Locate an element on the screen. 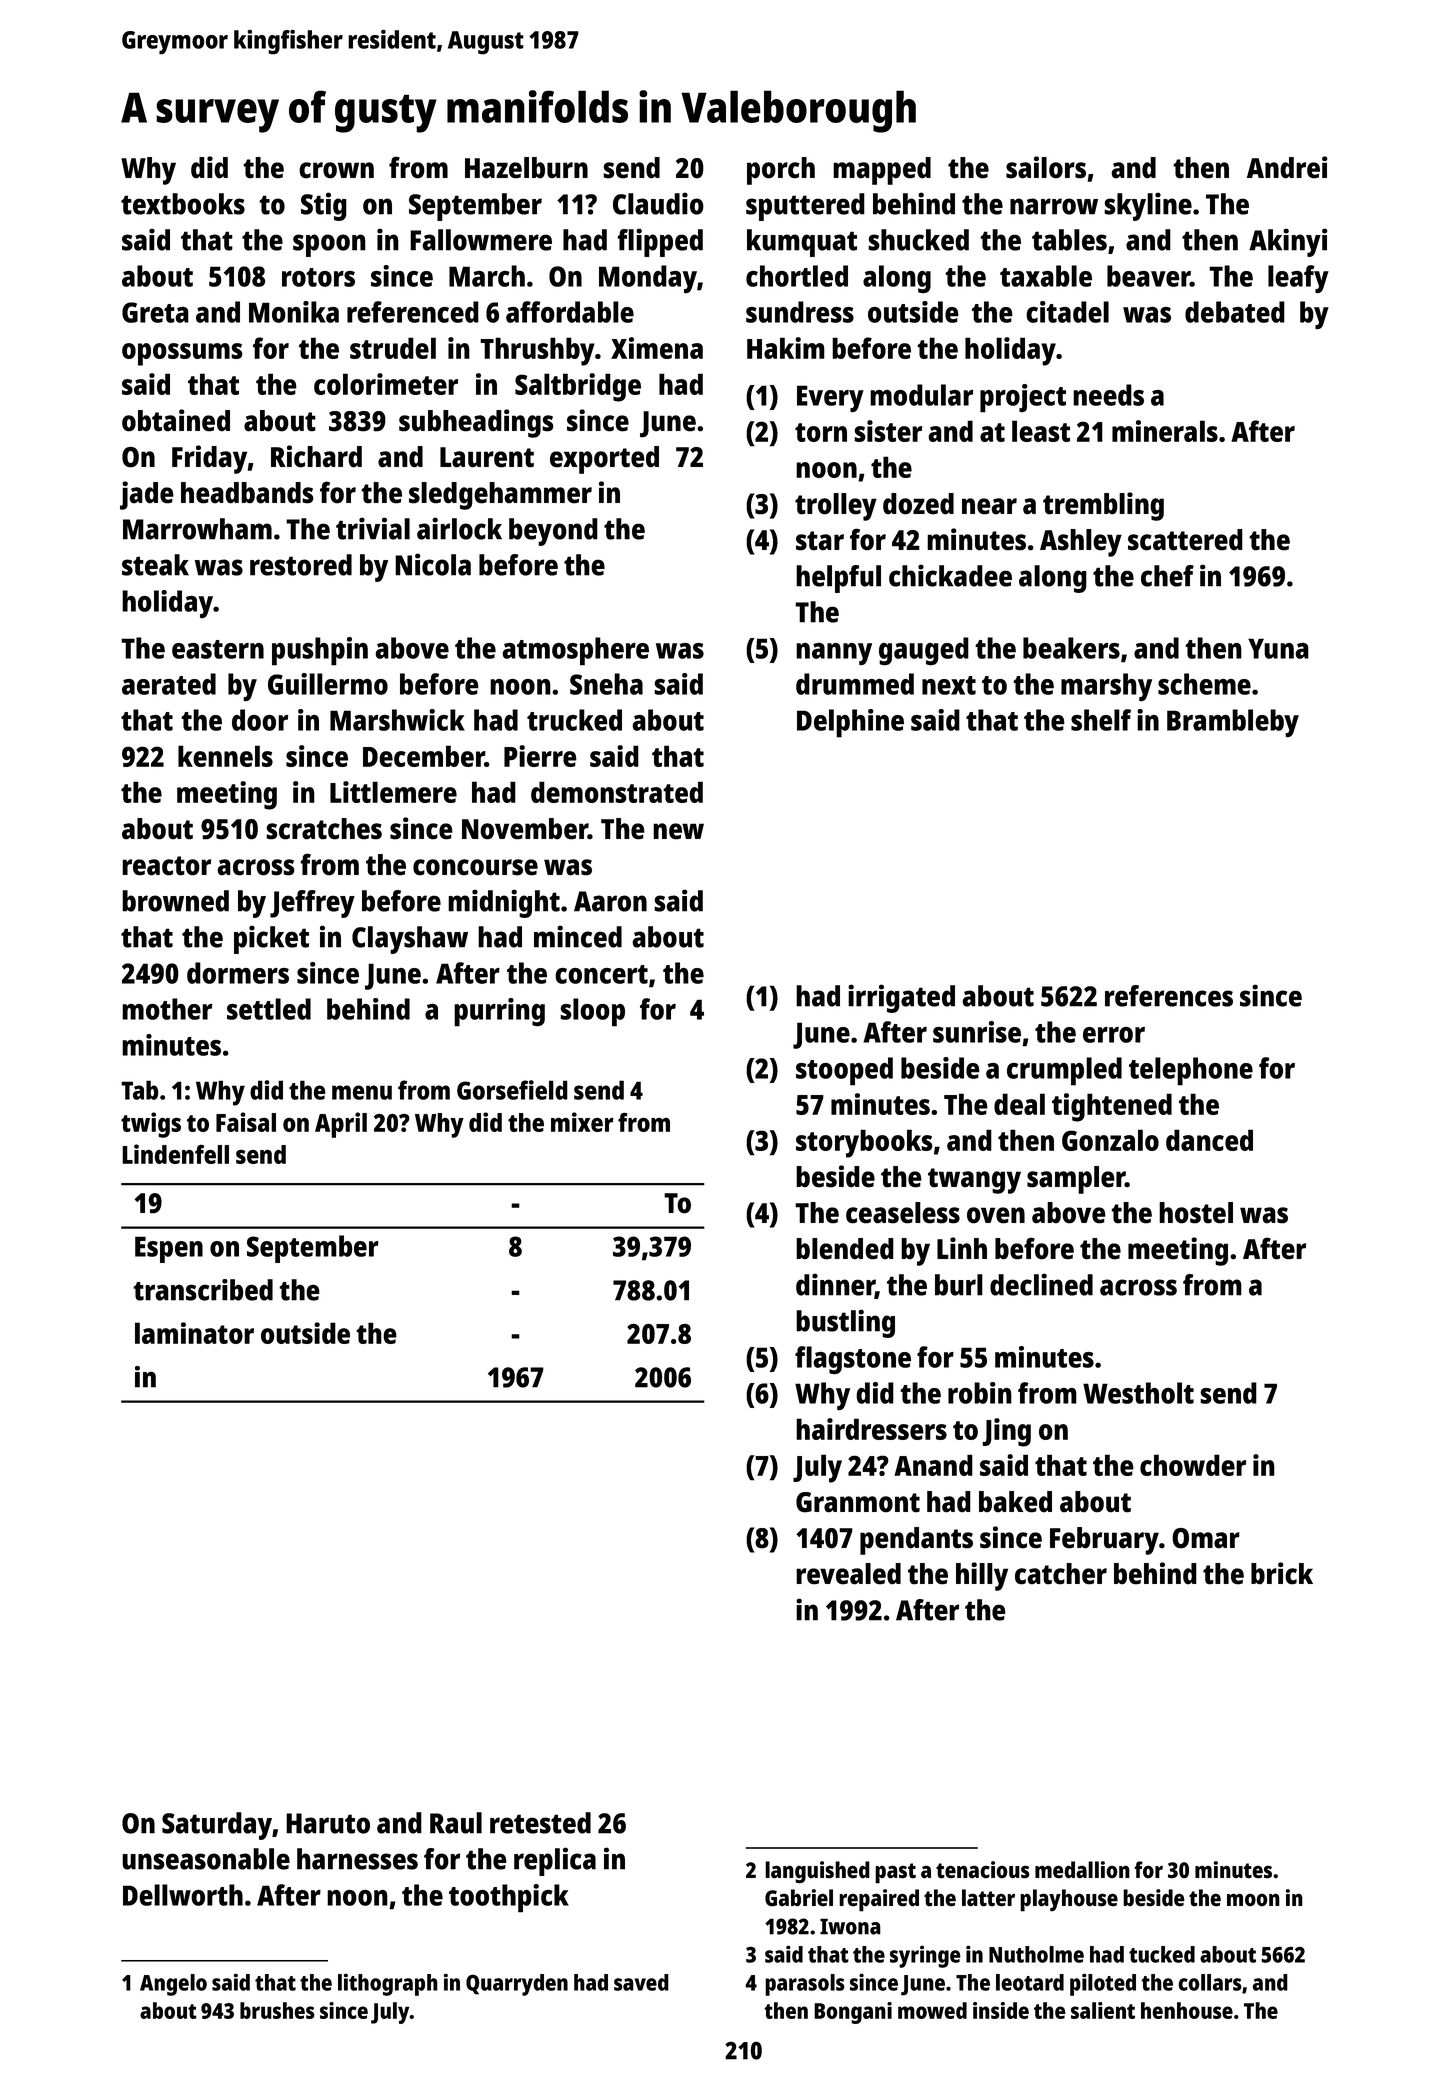  brushes is located at coordinates (277, 2010).
